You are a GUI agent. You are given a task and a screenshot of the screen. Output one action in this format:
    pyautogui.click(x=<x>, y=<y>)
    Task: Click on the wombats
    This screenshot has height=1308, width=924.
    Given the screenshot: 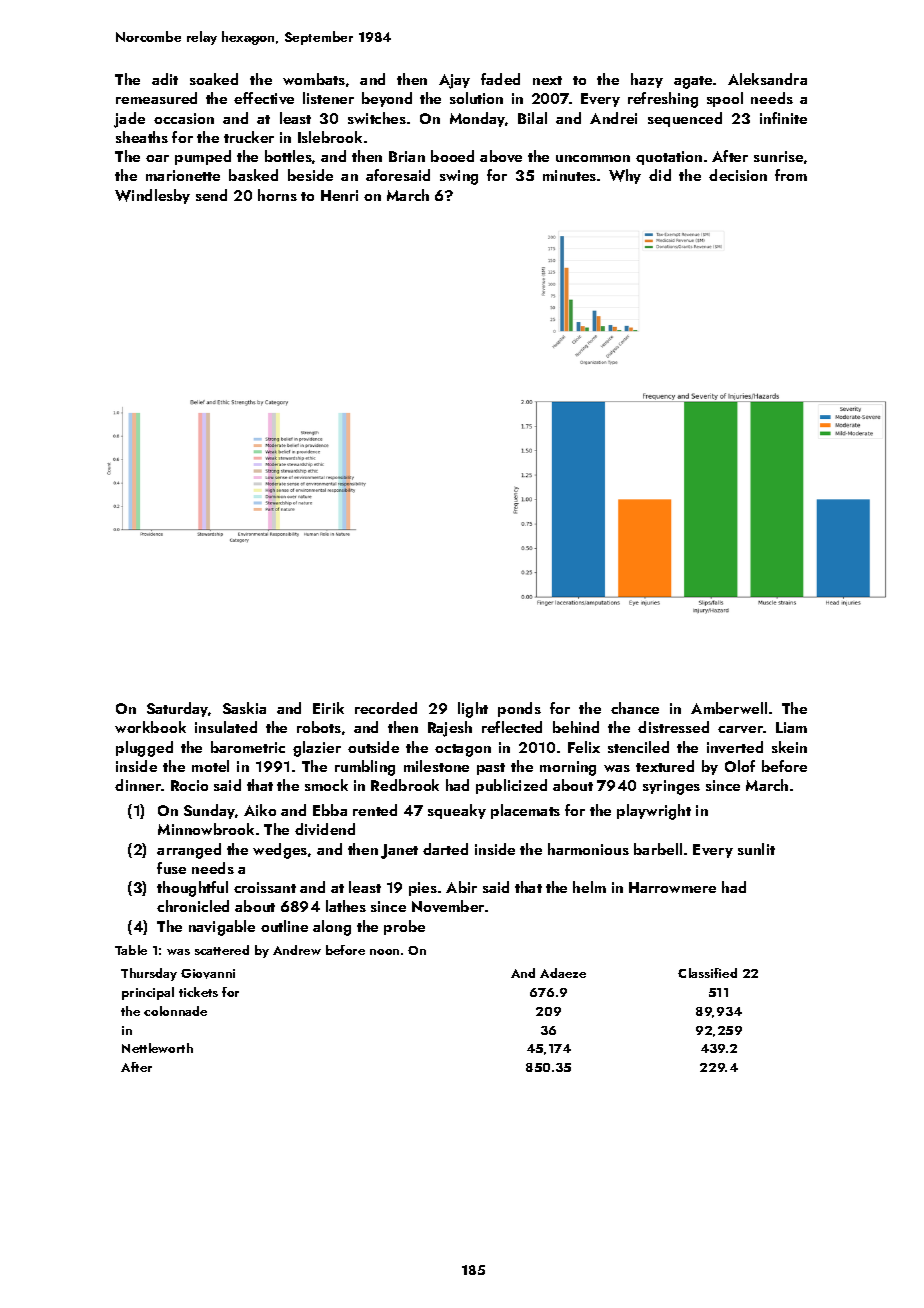 What is the action you would take?
    pyautogui.click(x=314, y=79)
